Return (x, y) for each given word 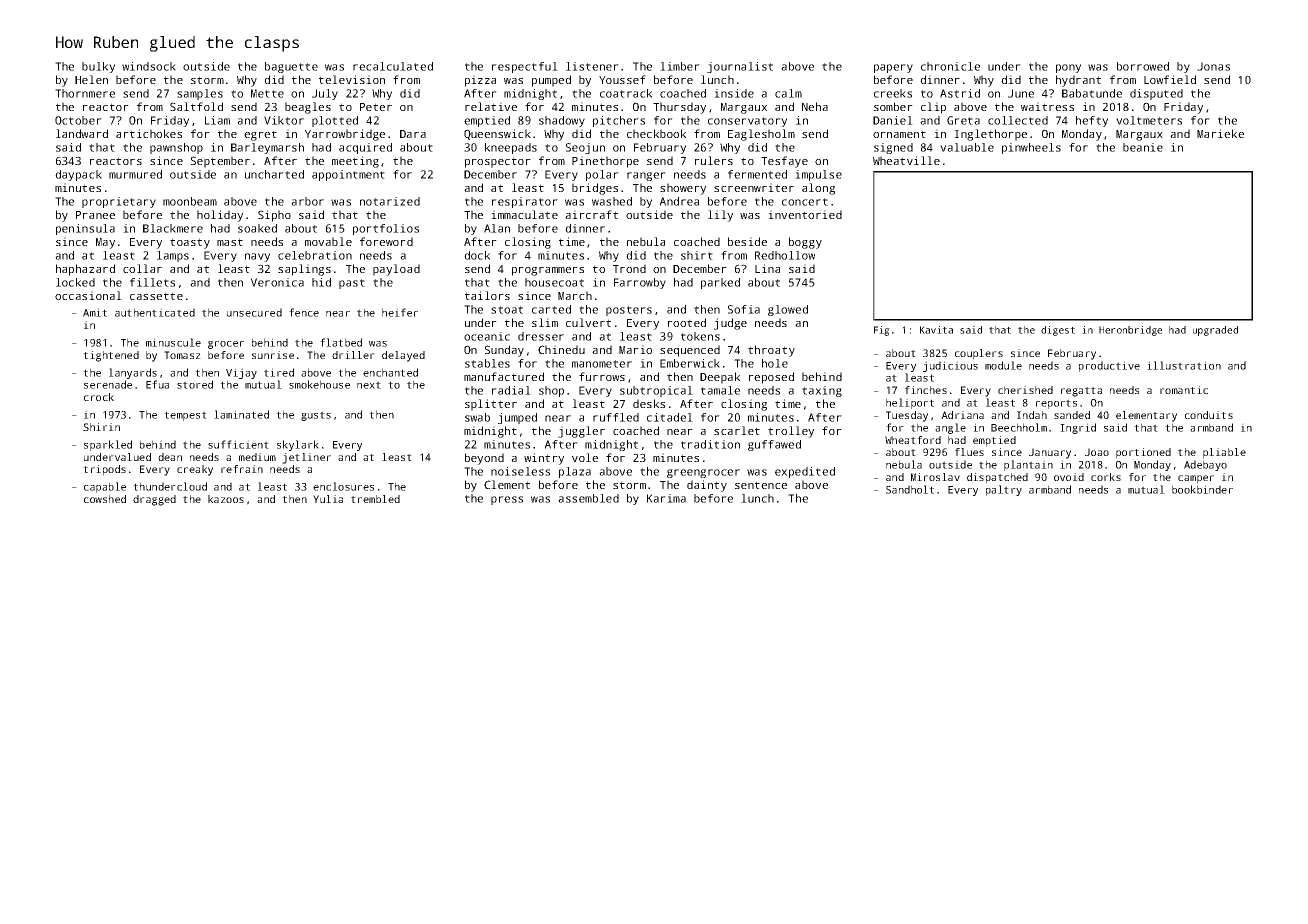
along (818, 189)
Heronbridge (1130, 331)
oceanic (487, 336)
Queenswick (497, 134)
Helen (91, 79)
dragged (154, 500)
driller (353, 355)
